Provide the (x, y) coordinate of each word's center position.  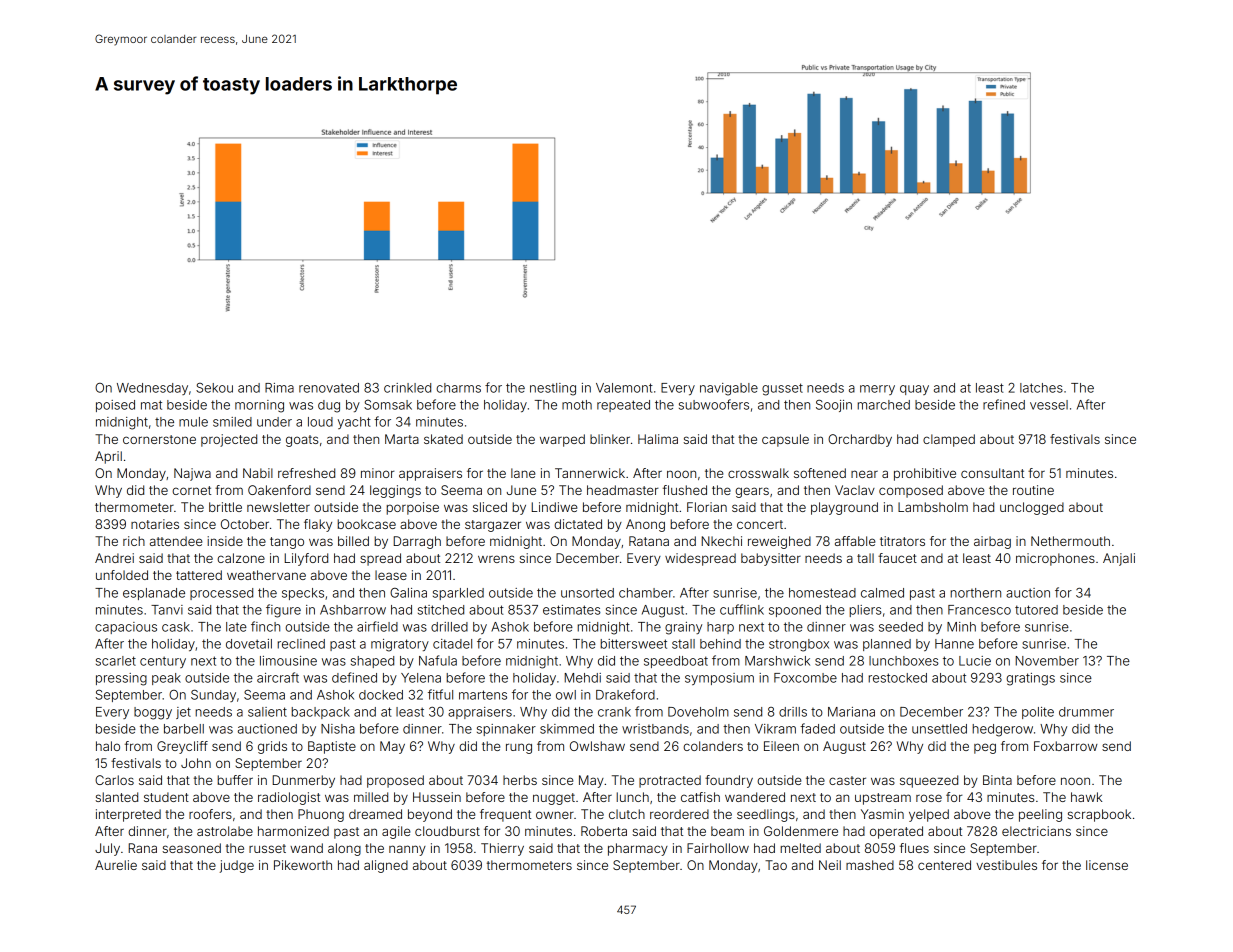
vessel (1049, 405)
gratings (1030, 679)
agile (396, 832)
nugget (554, 799)
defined (354, 677)
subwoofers (714, 404)
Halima (658, 439)
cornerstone (159, 439)
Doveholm (698, 712)
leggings (395, 491)
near (864, 474)
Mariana (851, 712)
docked (381, 695)
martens (483, 695)
